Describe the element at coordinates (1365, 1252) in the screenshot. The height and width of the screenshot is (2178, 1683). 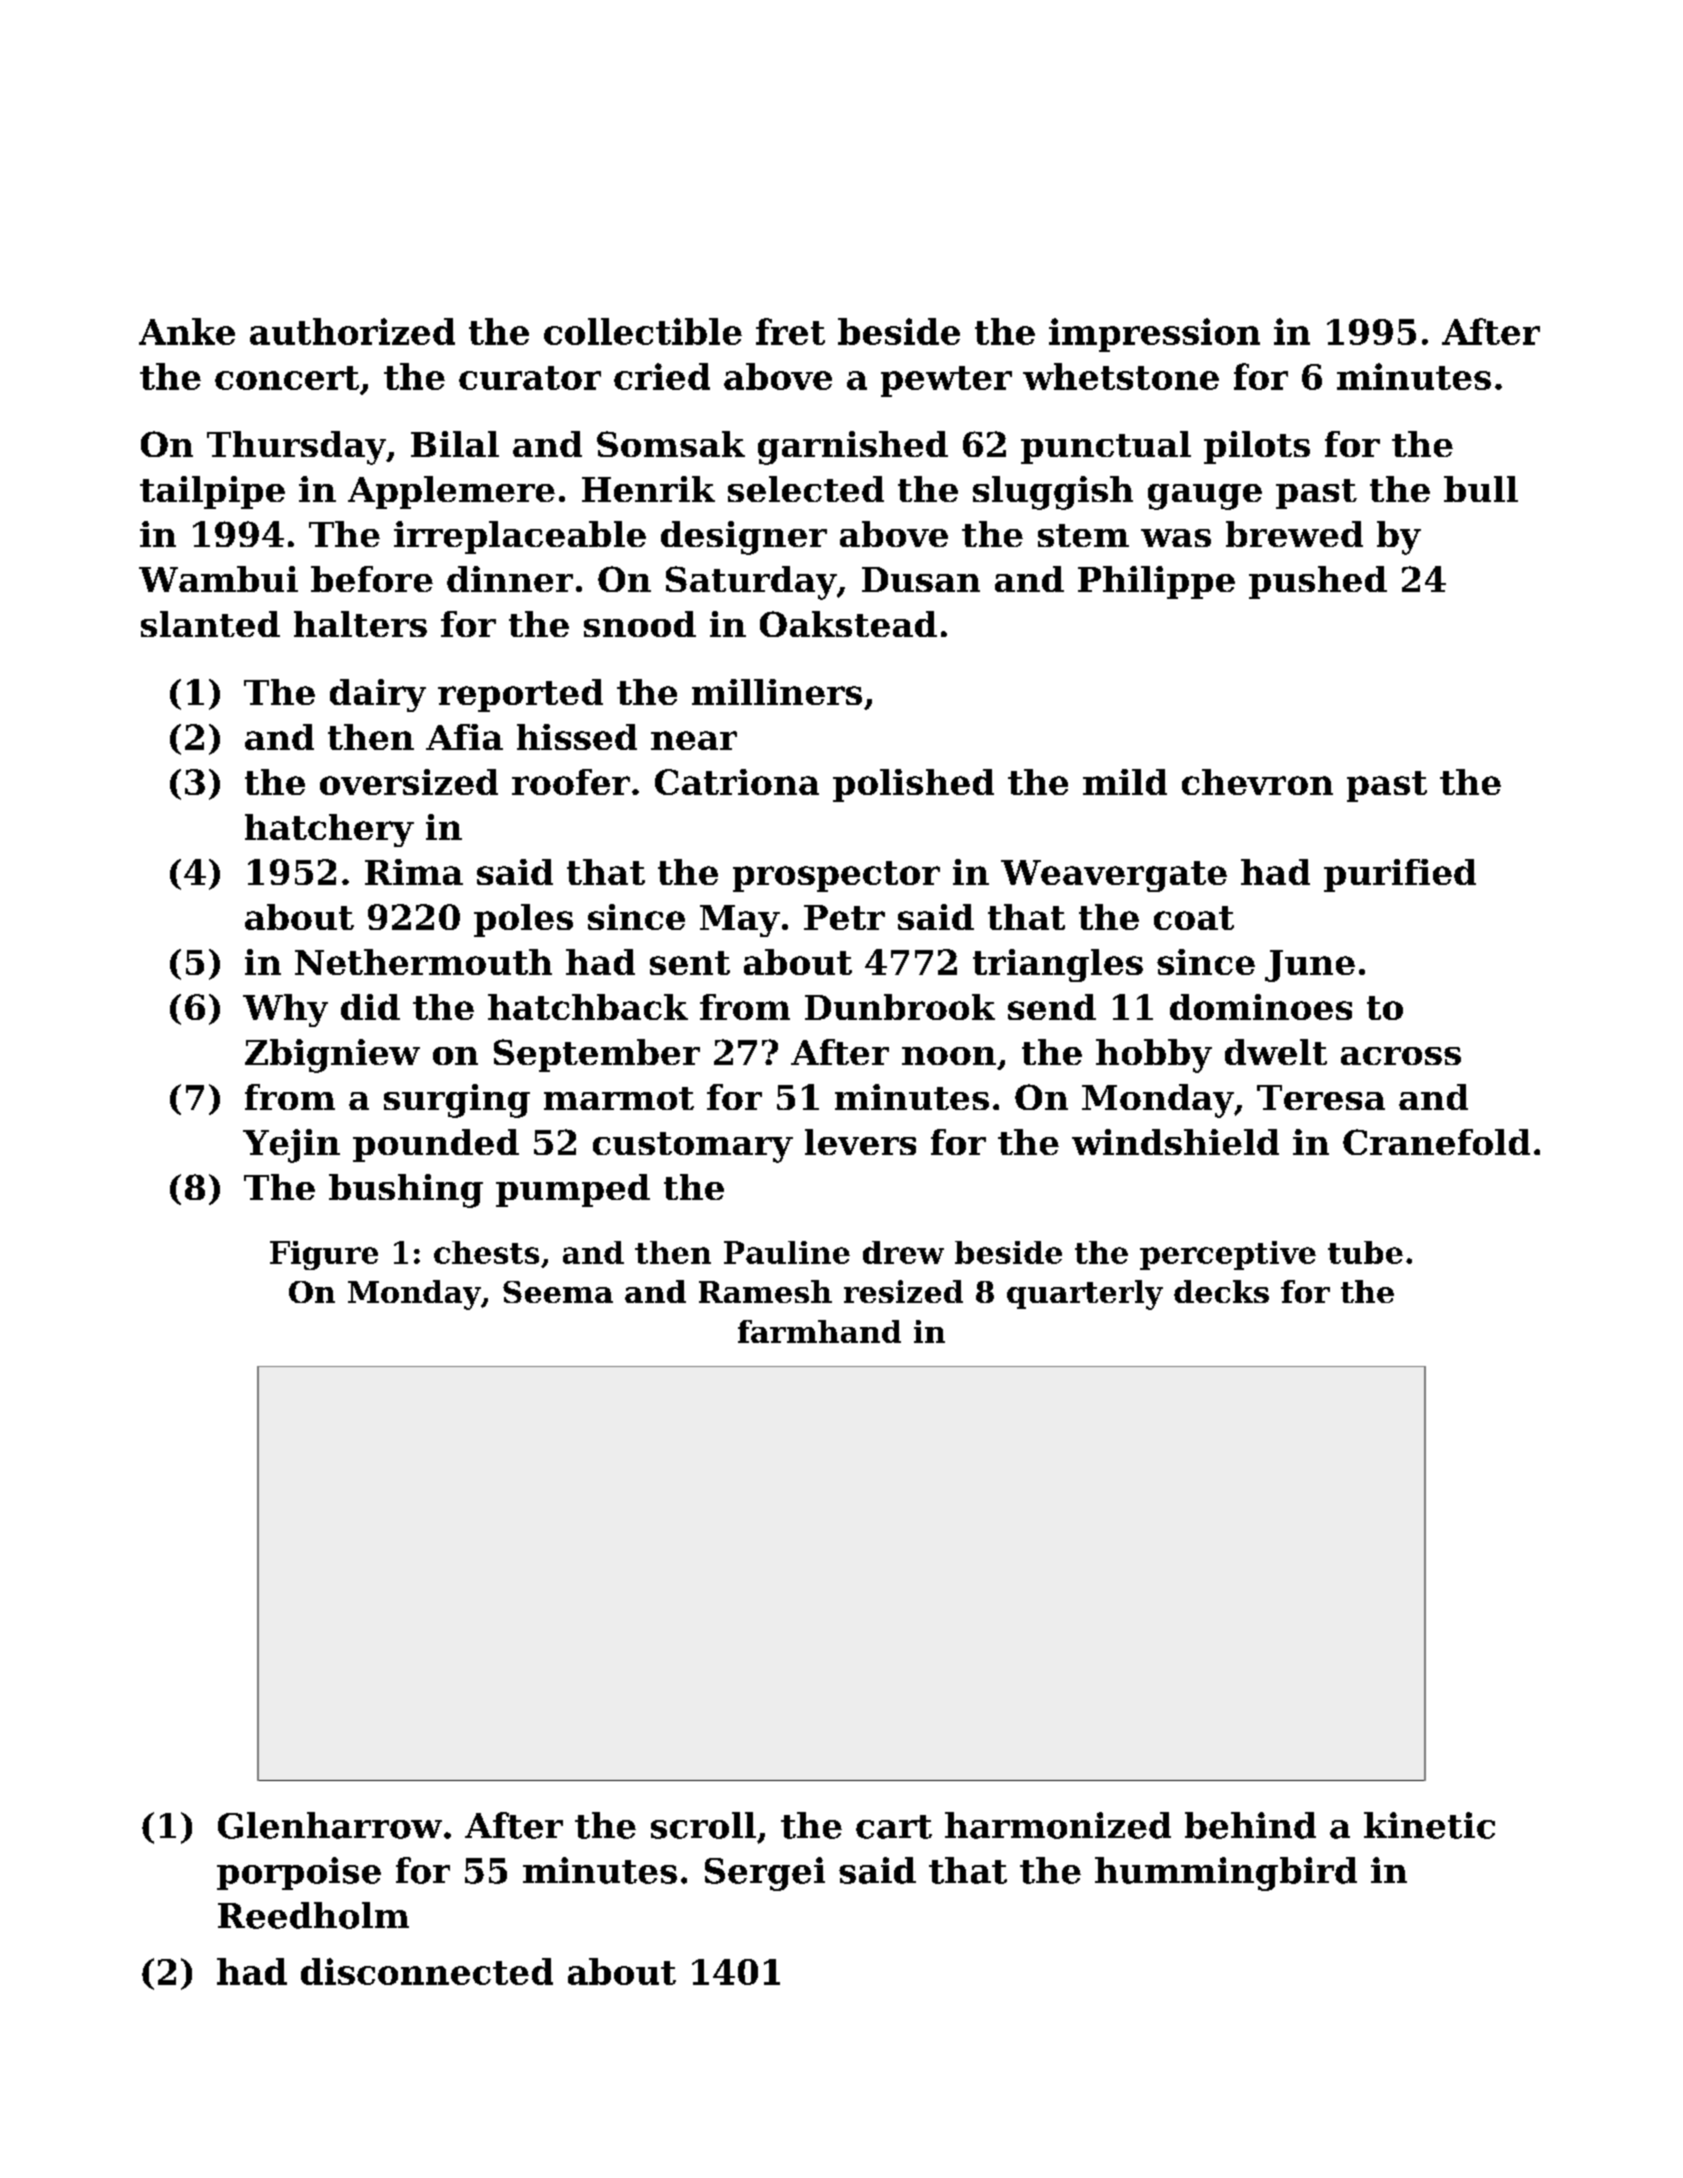
I see `tube` at that location.
